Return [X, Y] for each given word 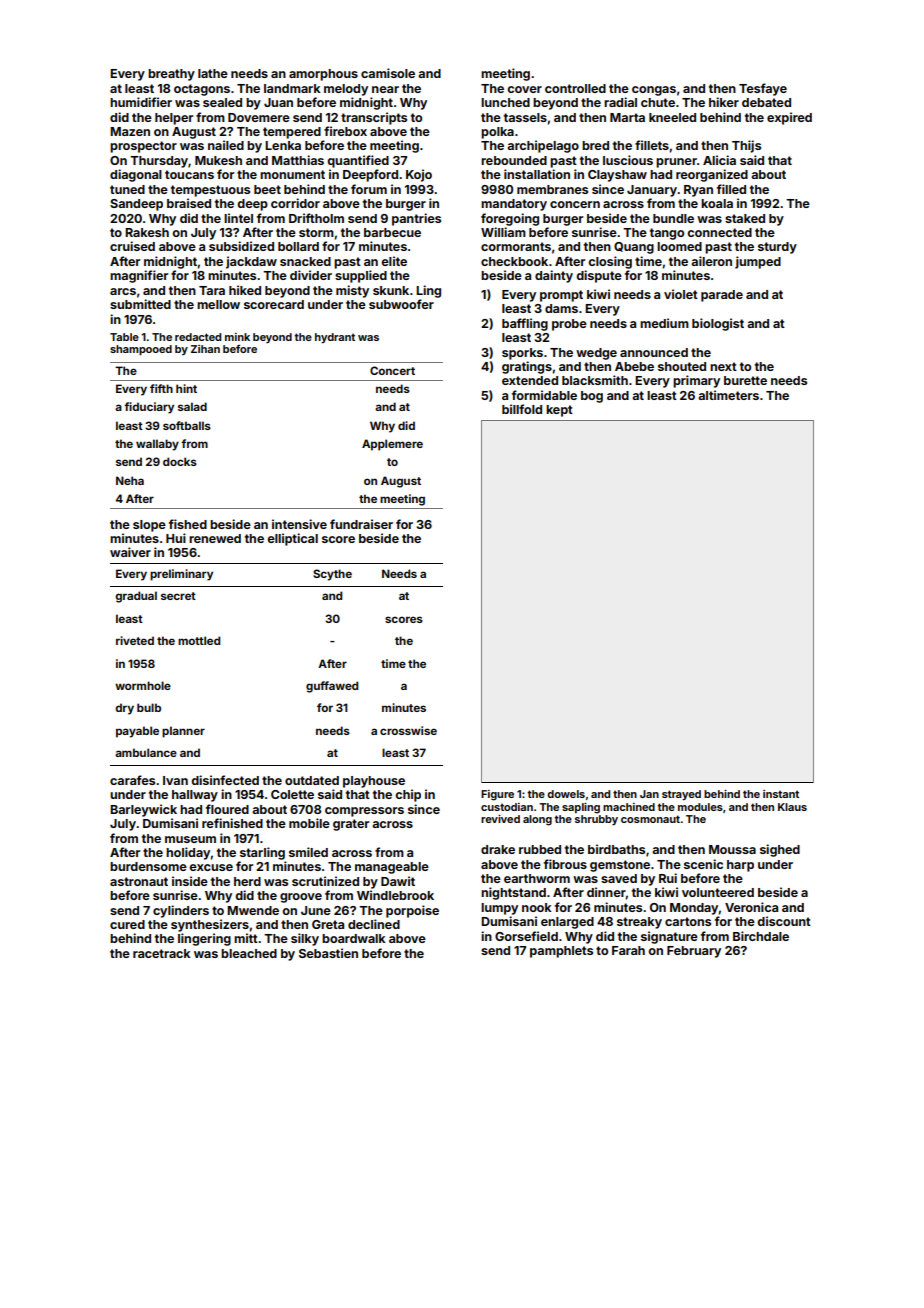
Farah [628, 950]
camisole [388, 73]
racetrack [161, 953]
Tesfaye [763, 89]
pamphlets [561, 952]
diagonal [136, 175]
